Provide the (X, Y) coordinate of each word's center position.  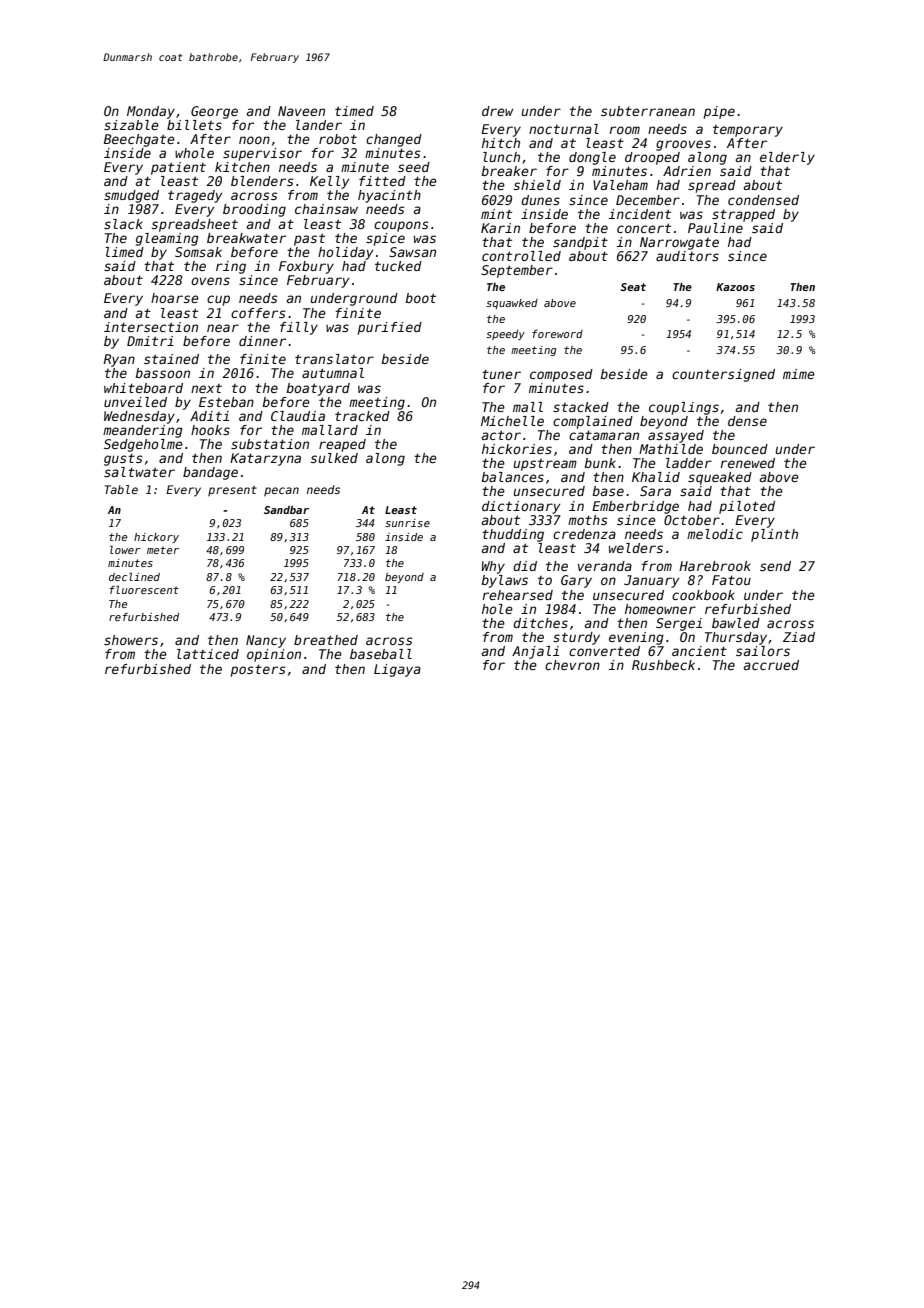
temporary (748, 131)
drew (498, 111)
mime (799, 374)
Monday (151, 112)
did (525, 566)
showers (131, 640)
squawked (512, 304)
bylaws (504, 581)
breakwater (246, 238)
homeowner (660, 609)
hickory (156, 538)
